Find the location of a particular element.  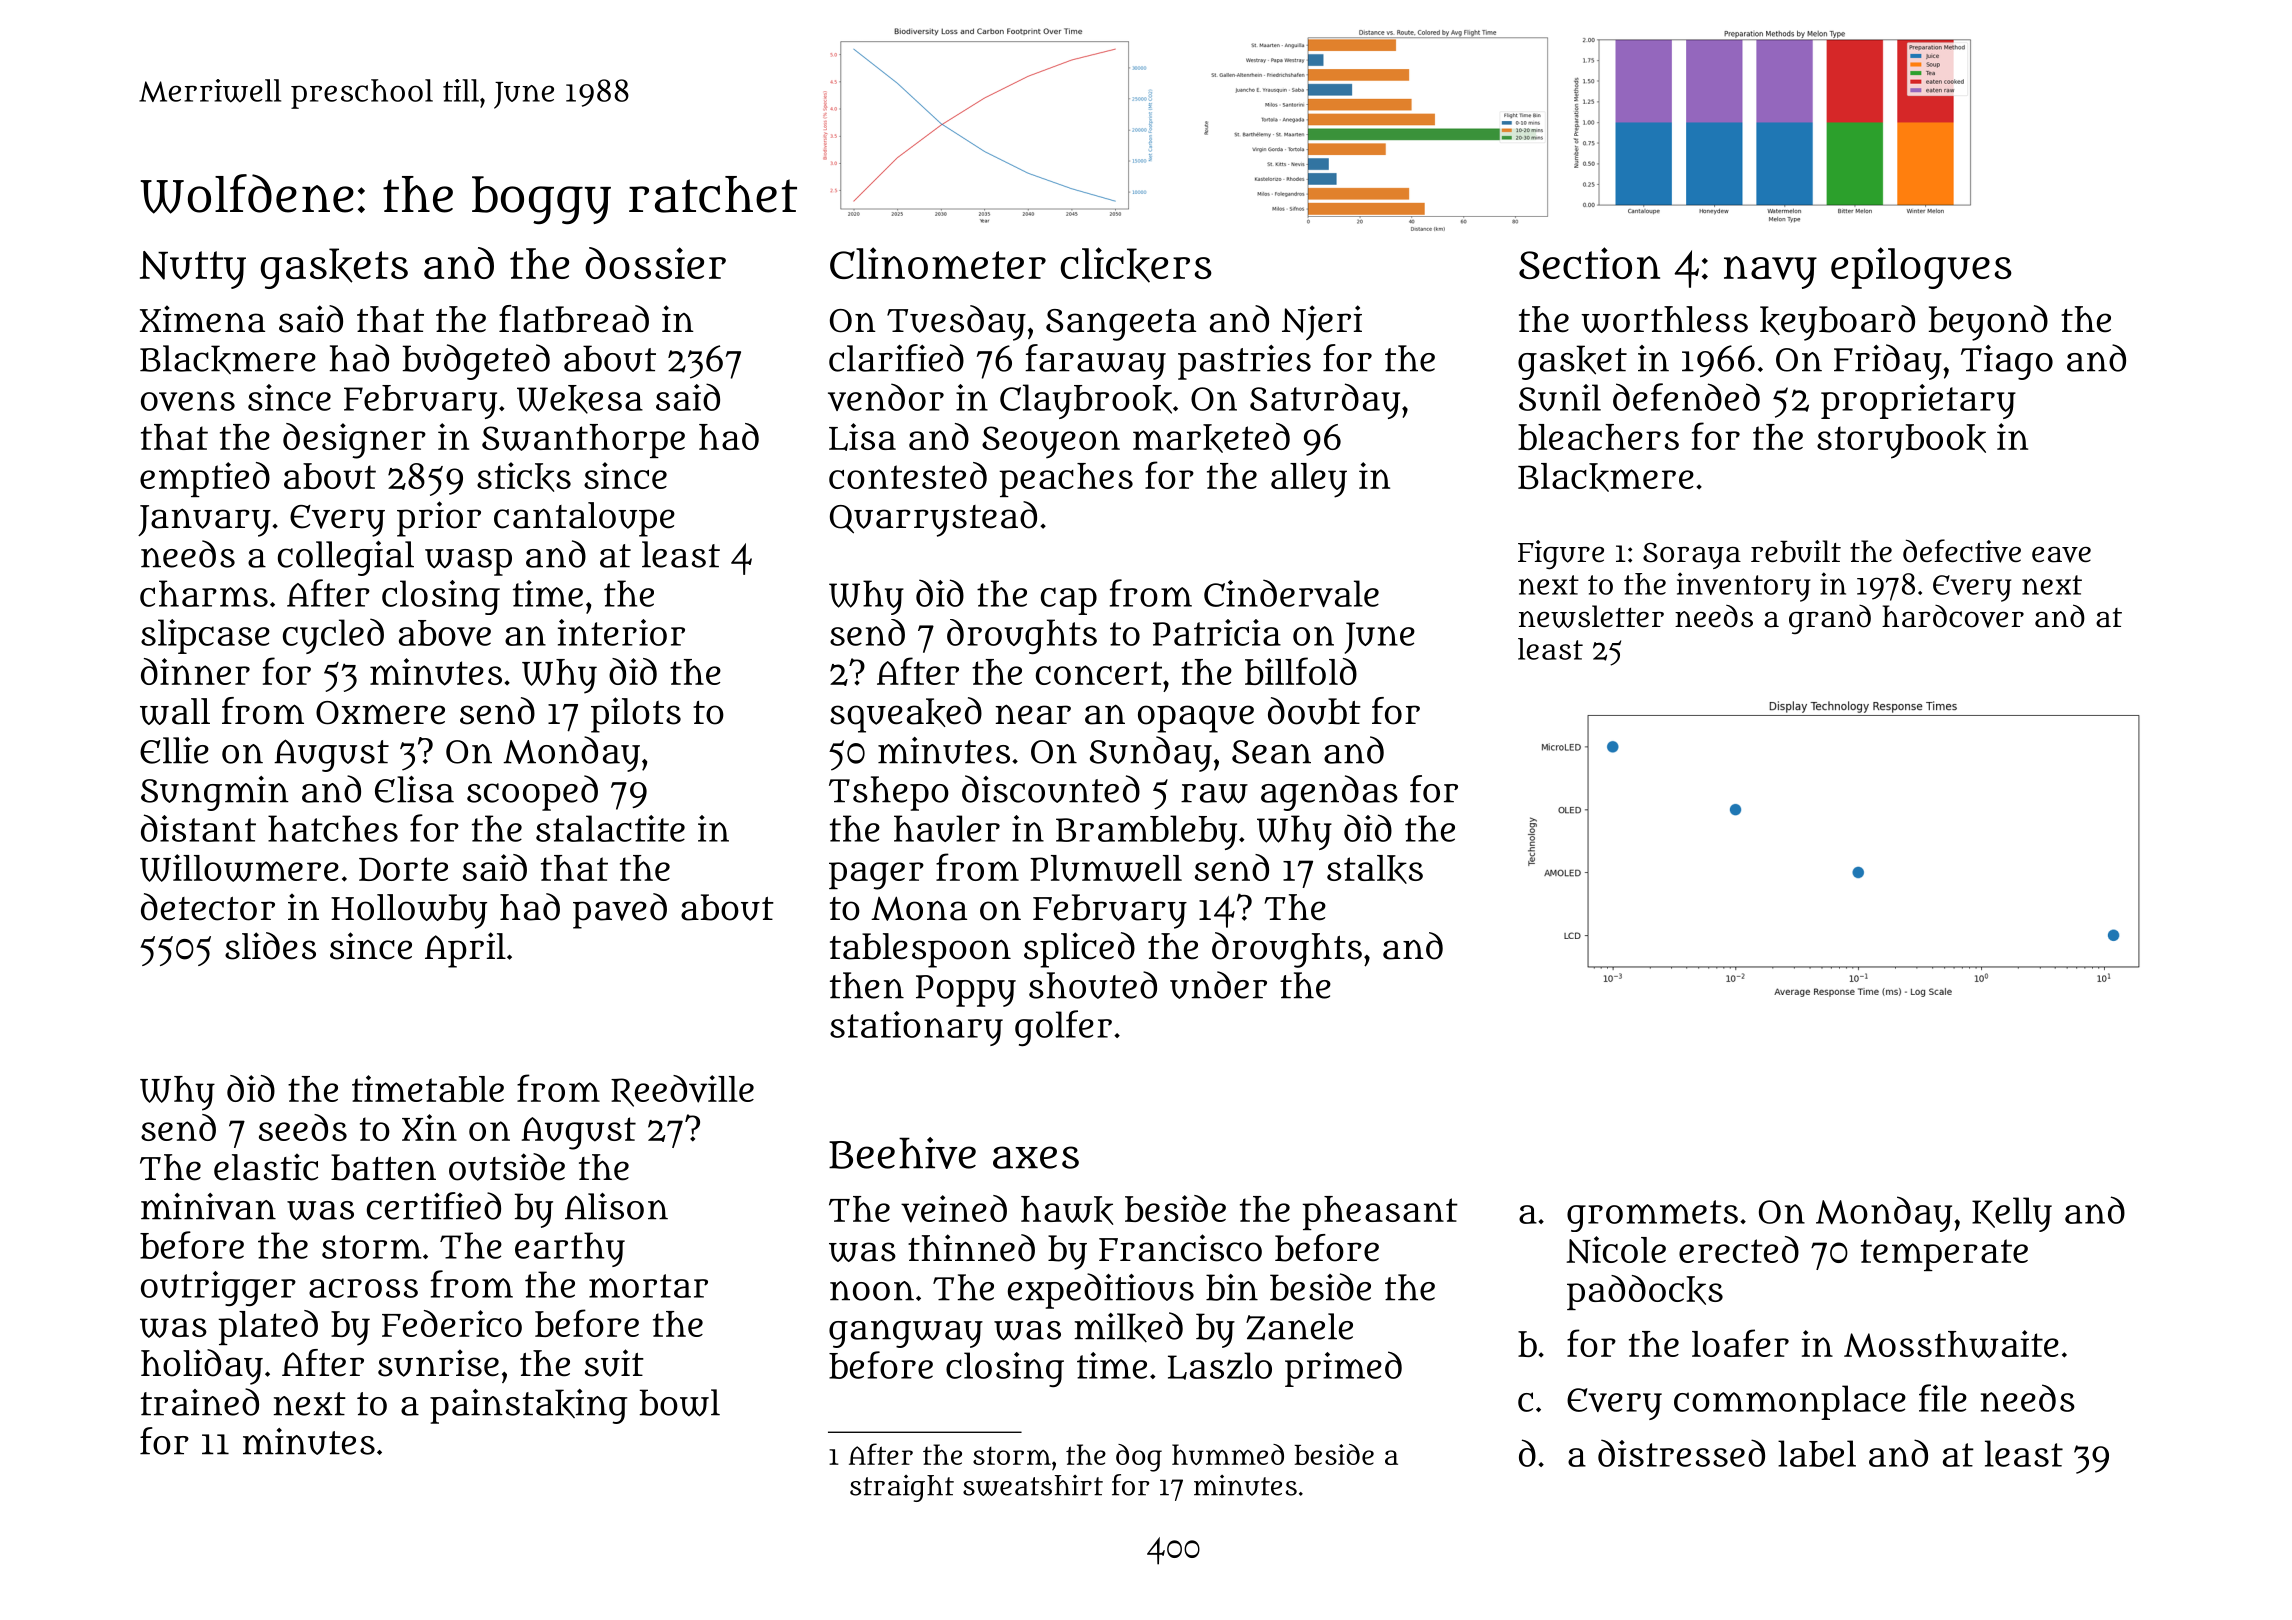

stalks is located at coordinates (1375, 869).
